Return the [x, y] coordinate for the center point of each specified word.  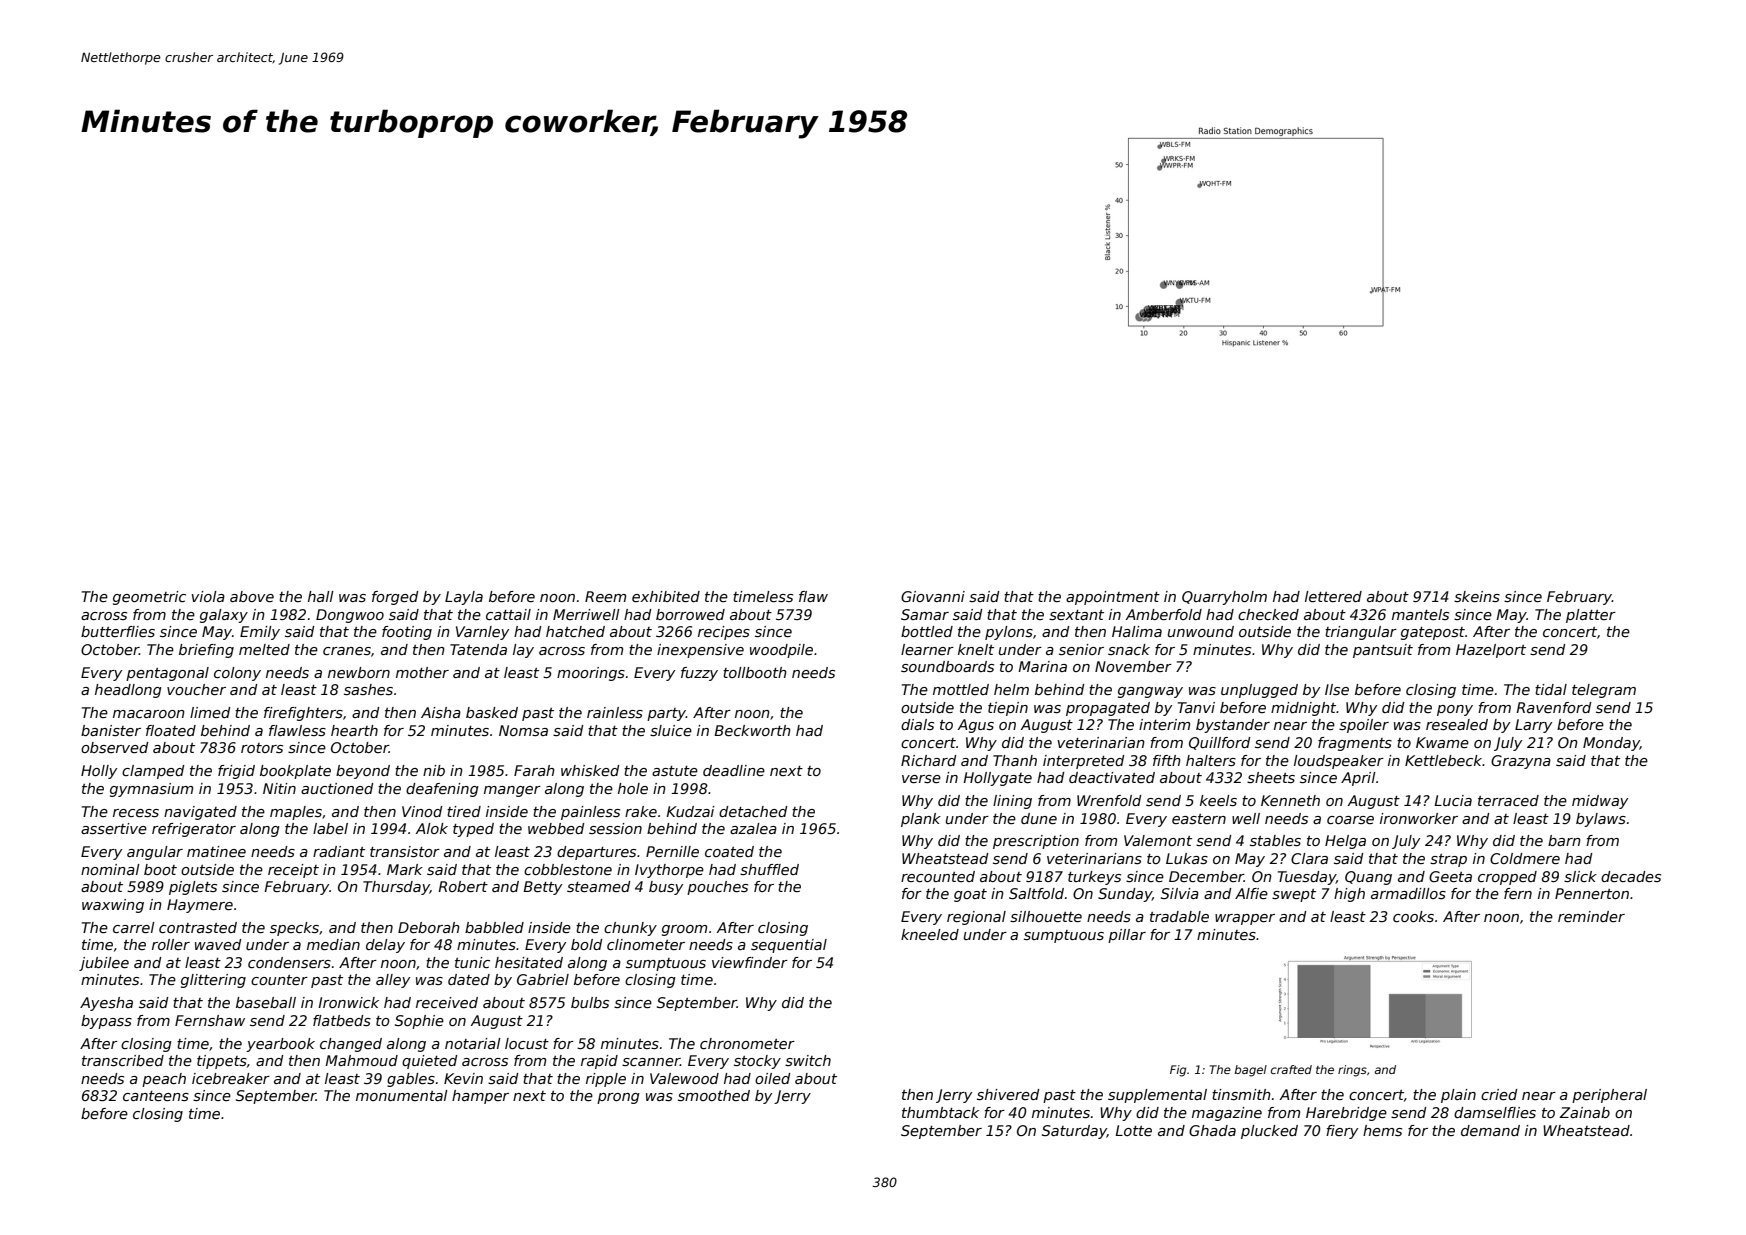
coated [729, 851]
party [666, 714]
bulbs [590, 1002]
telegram [1604, 691]
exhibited [666, 596]
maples [296, 813]
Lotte [1133, 1130]
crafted [1291, 1069]
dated [469, 979]
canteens [156, 1096]
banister [111, 730]
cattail [508, 614]
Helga [1345, 842]
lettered [1333, 596]
